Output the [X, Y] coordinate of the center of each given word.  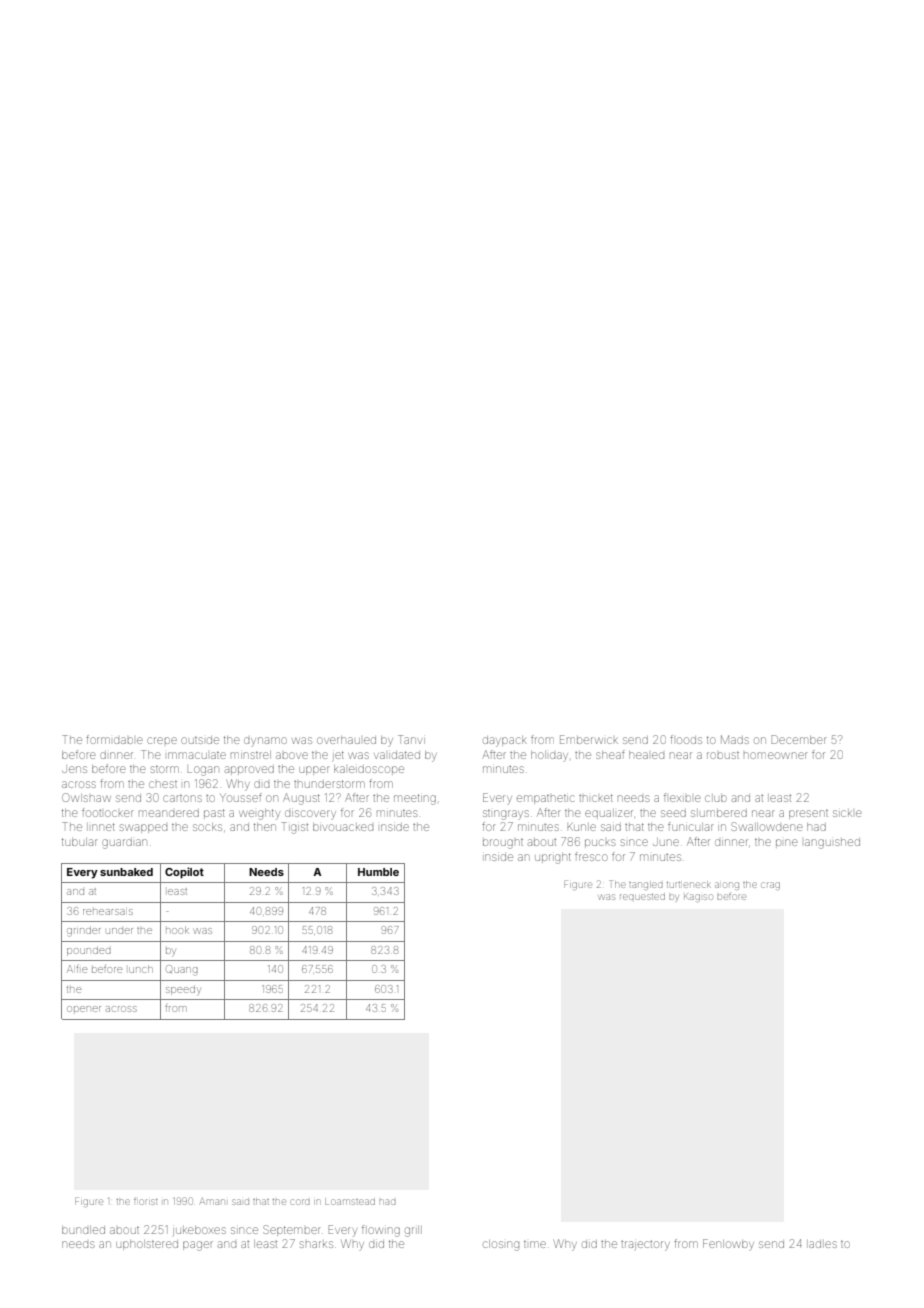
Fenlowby [728, 1245]
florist [146, 1201]
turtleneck [689, 884]
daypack [505, 741]
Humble [378, 872]
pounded [89, 951]
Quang [182, 970]
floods [686, 739]
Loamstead [350, 1202]
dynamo [265, 742]
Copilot [184, 873]
